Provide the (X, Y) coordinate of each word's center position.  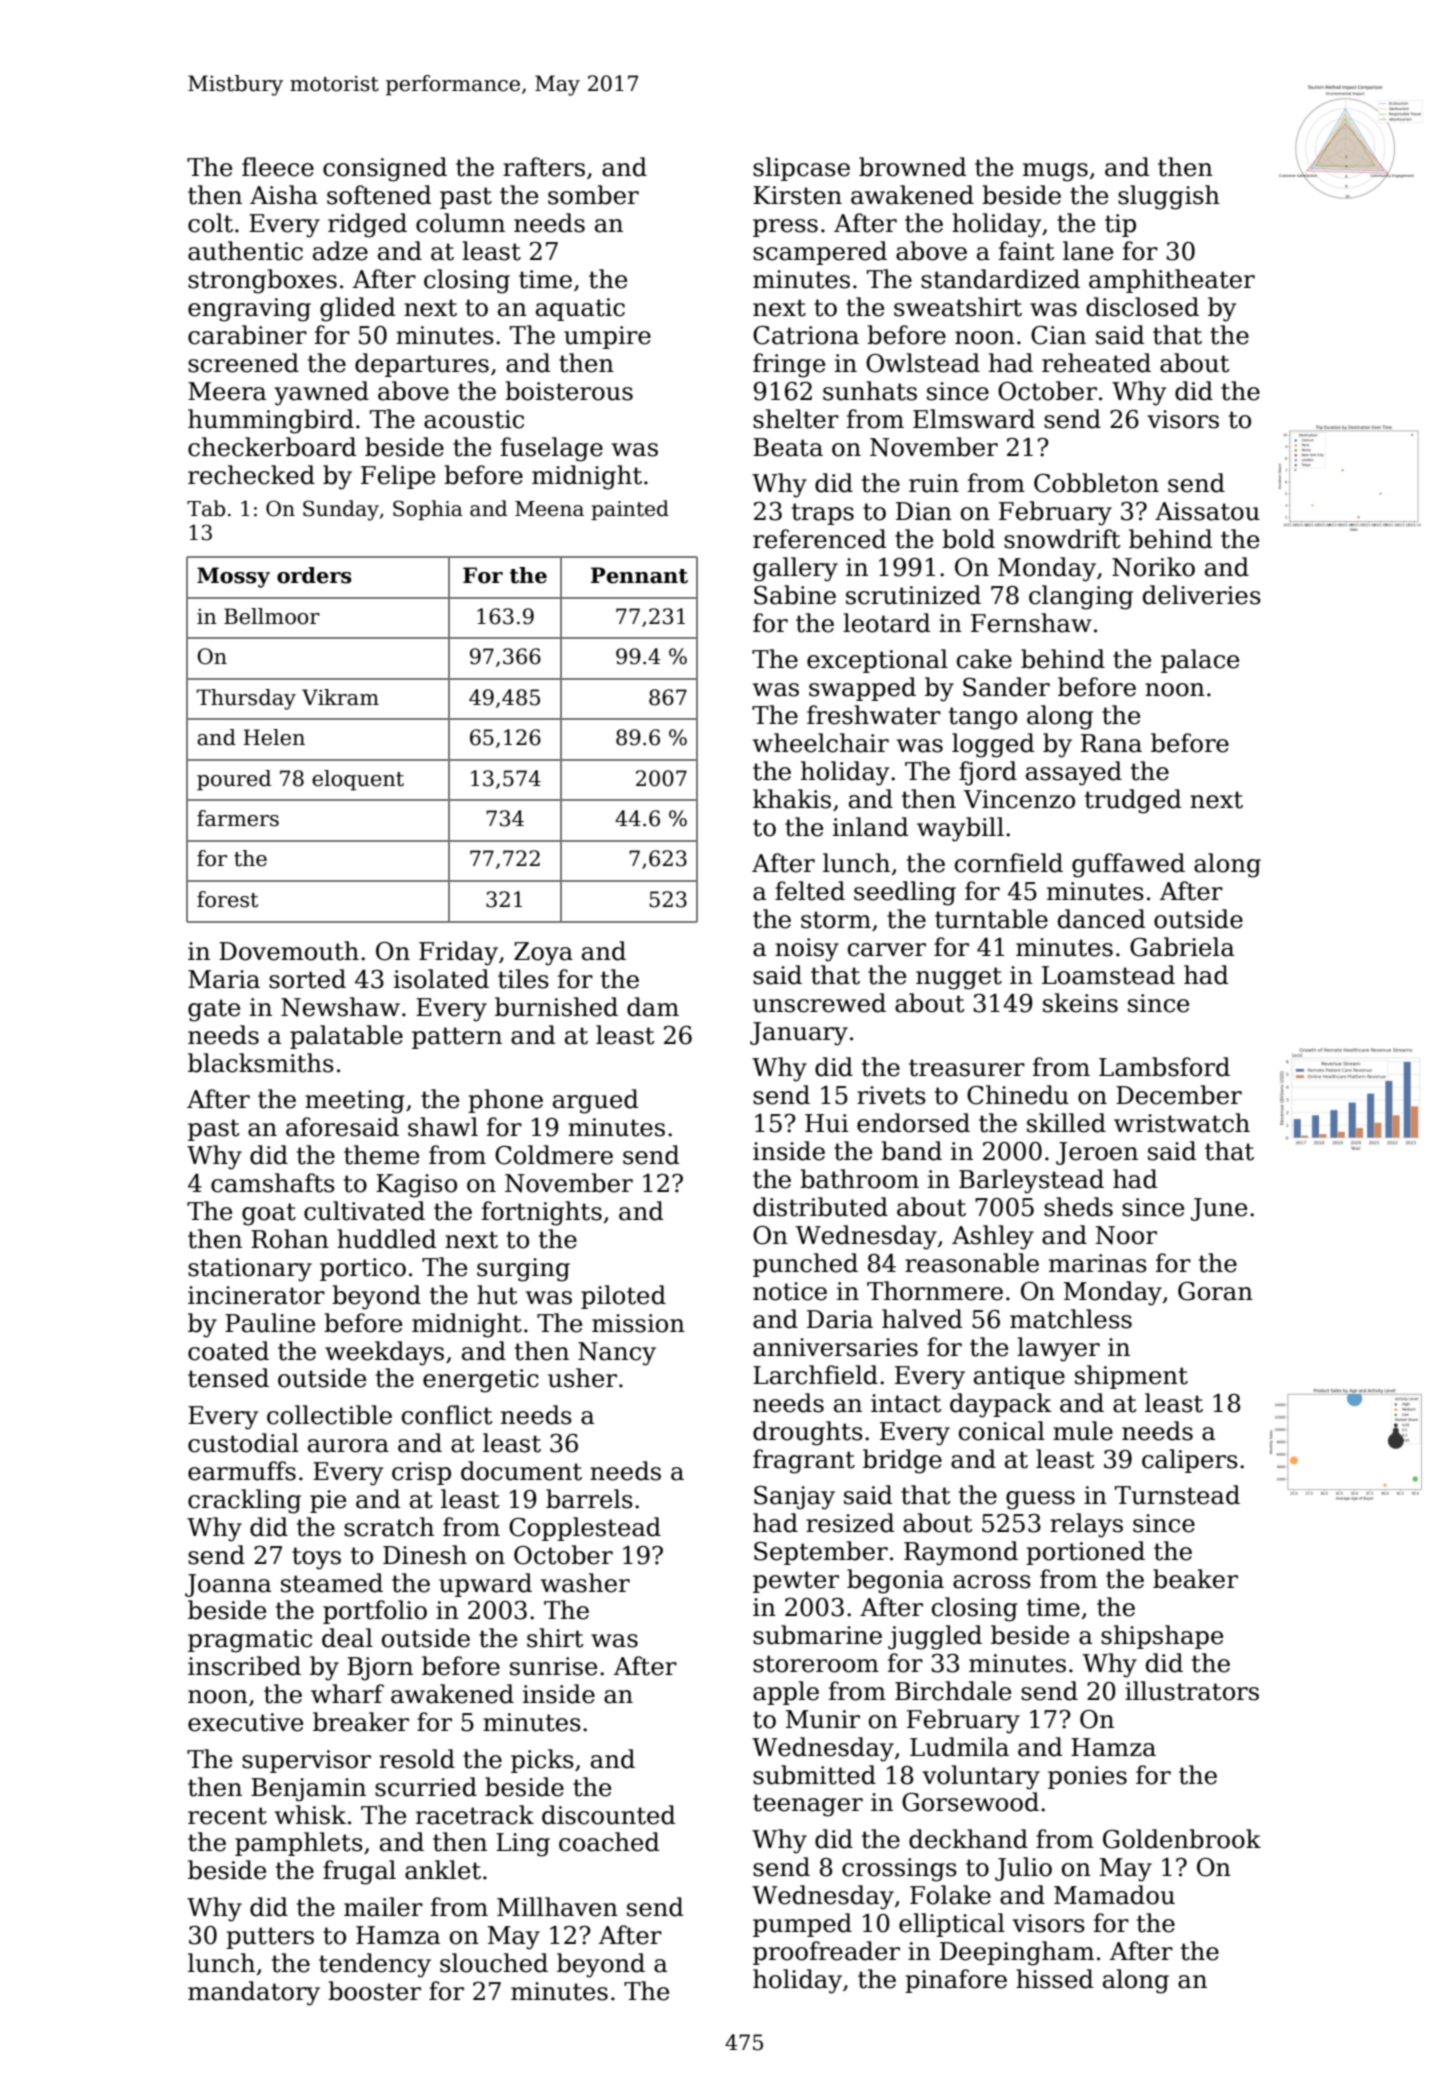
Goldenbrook (1182, 1839)
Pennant (639, 575)
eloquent (358, 780)
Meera (227, 391)
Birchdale (953, 1691)
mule (1083, 1431)
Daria (840, 1319)
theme (381, 1155)
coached (609, 1842)
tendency (375, 1965)
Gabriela (1182, 947)
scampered (820, 253)
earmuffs (242, 1471)
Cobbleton (1096, 483)
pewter (796, 1582)
